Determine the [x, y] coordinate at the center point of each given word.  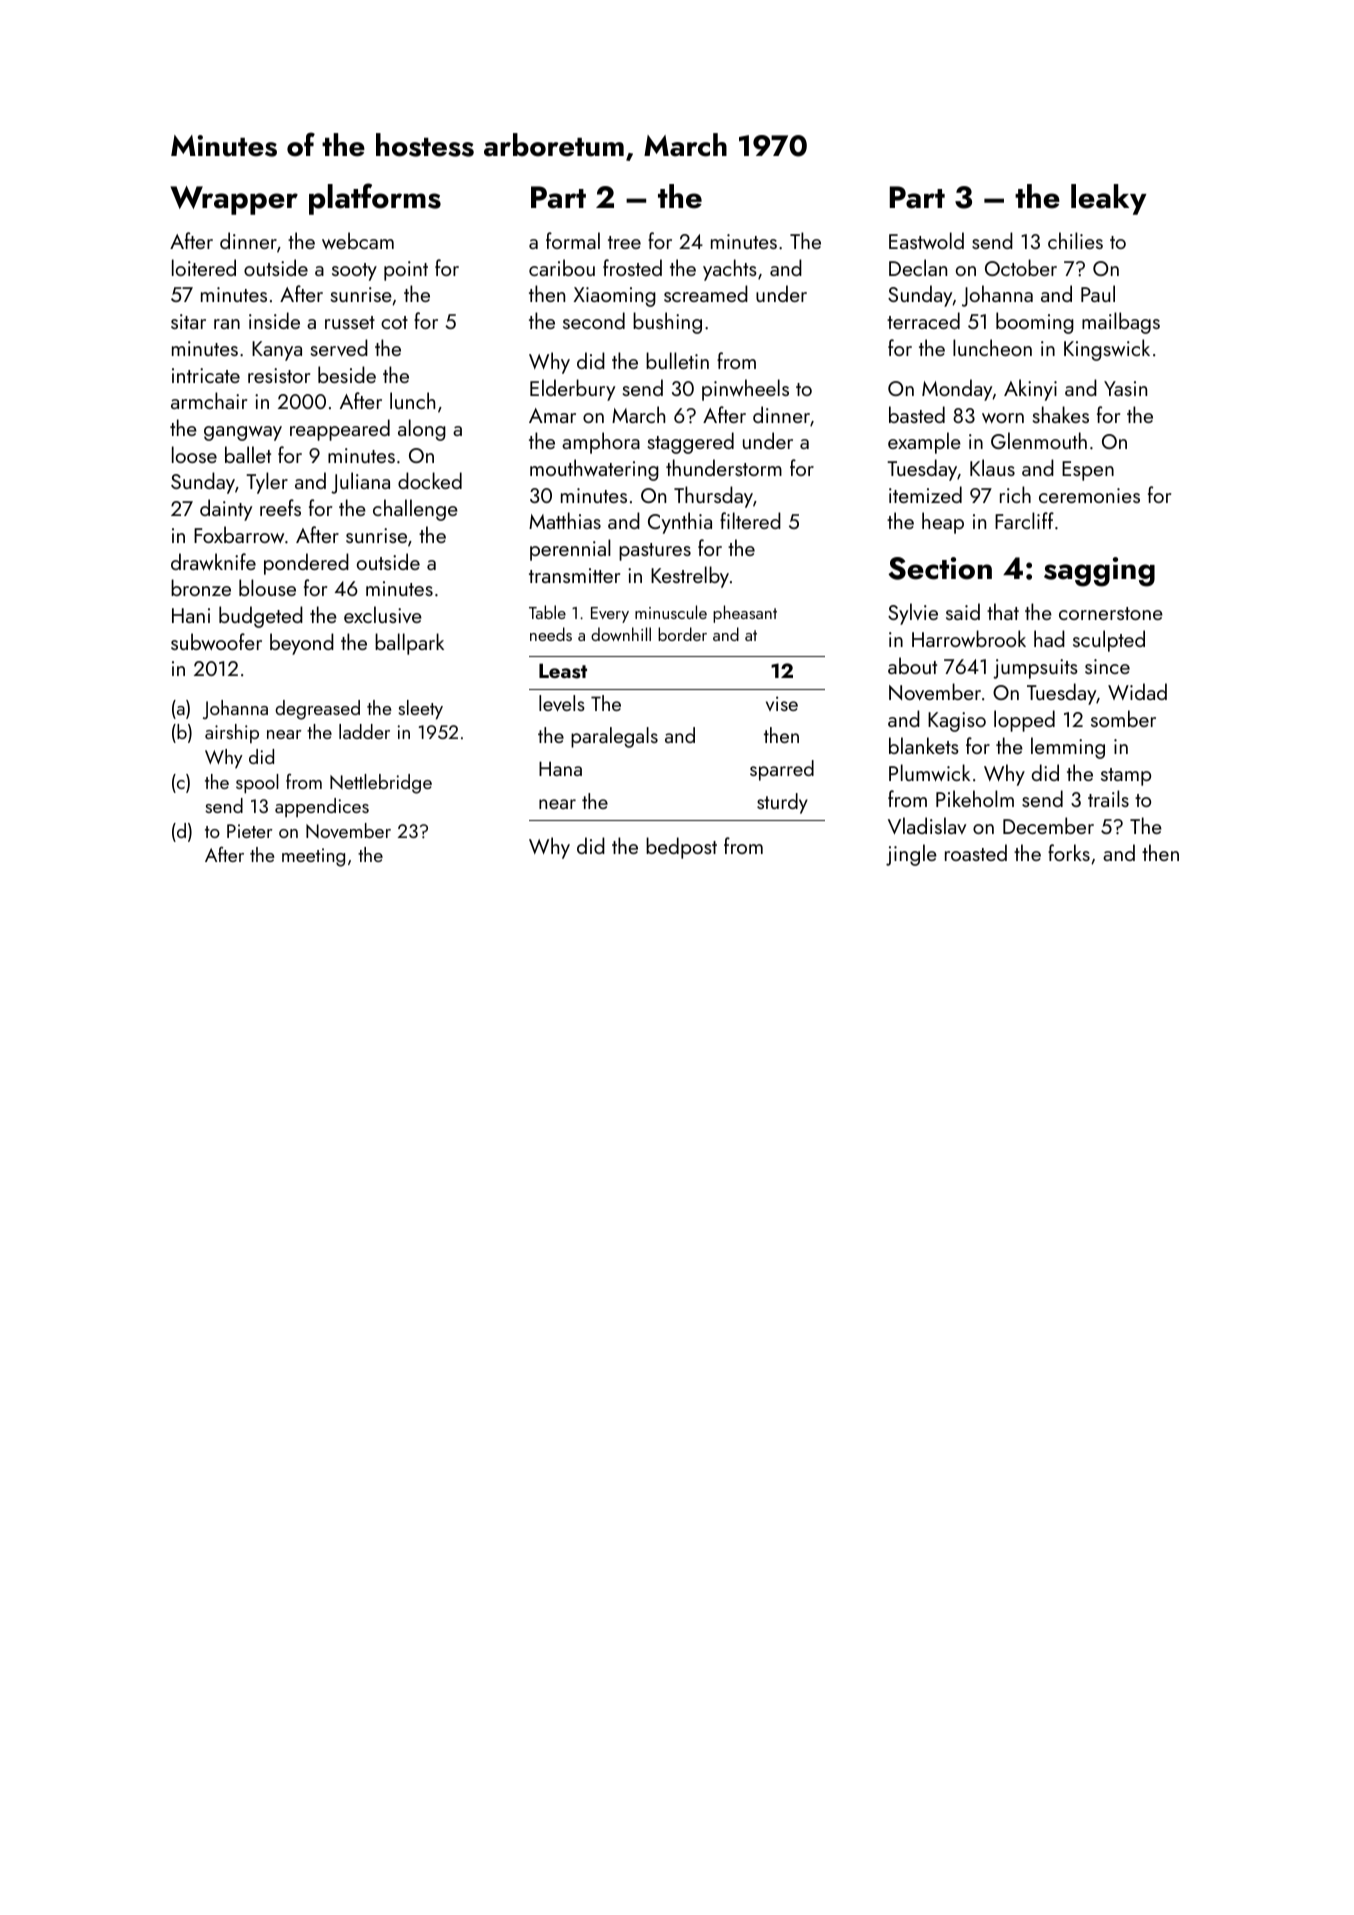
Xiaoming [615, 297]
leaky [1109, 199]
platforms [375, 199]
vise [782, 703]
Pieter [250, 831]
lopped [1024, 721]
